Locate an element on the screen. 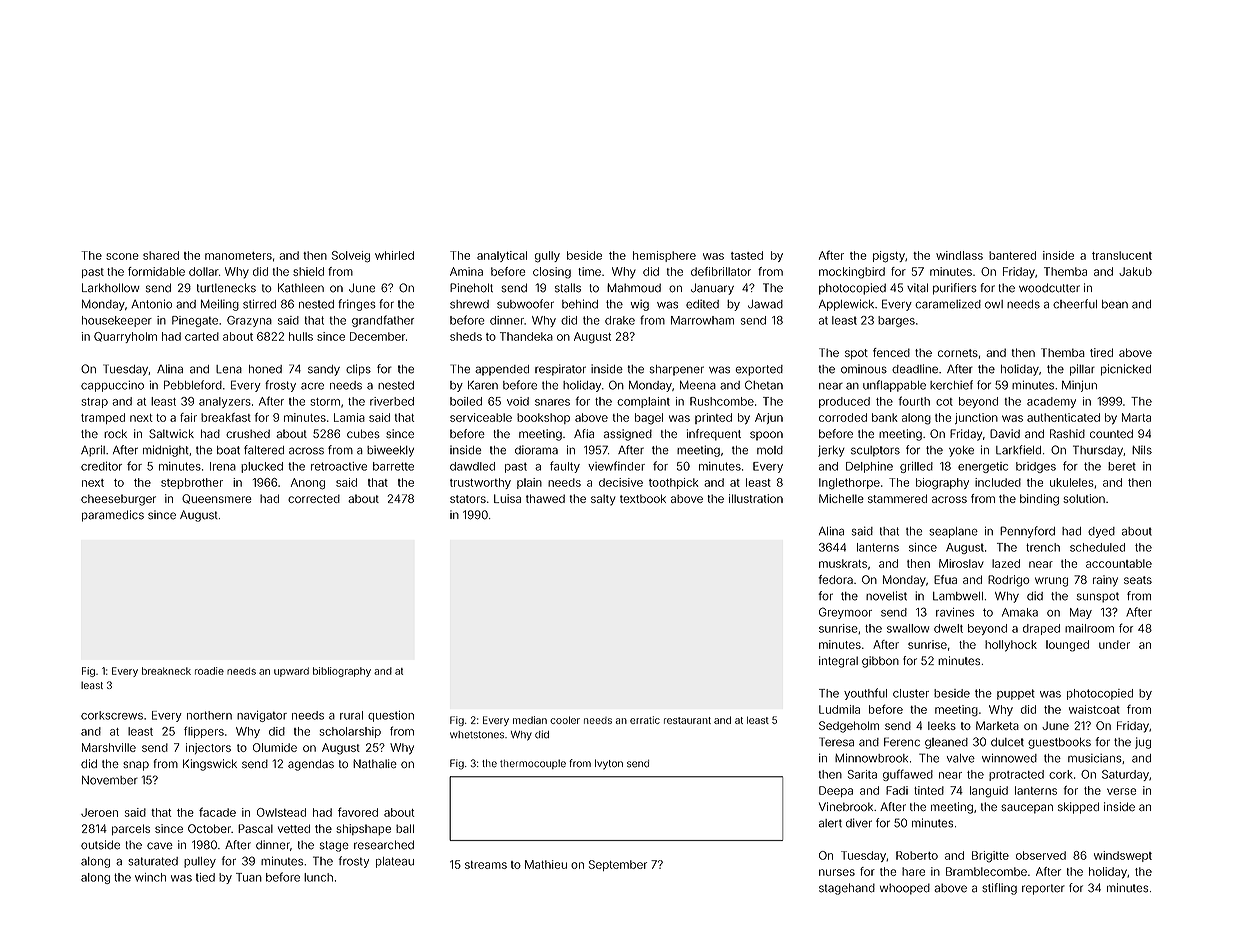 The width and height of the screenshot is (1233, 952). translucent is located at coordinates (1122, 255).
